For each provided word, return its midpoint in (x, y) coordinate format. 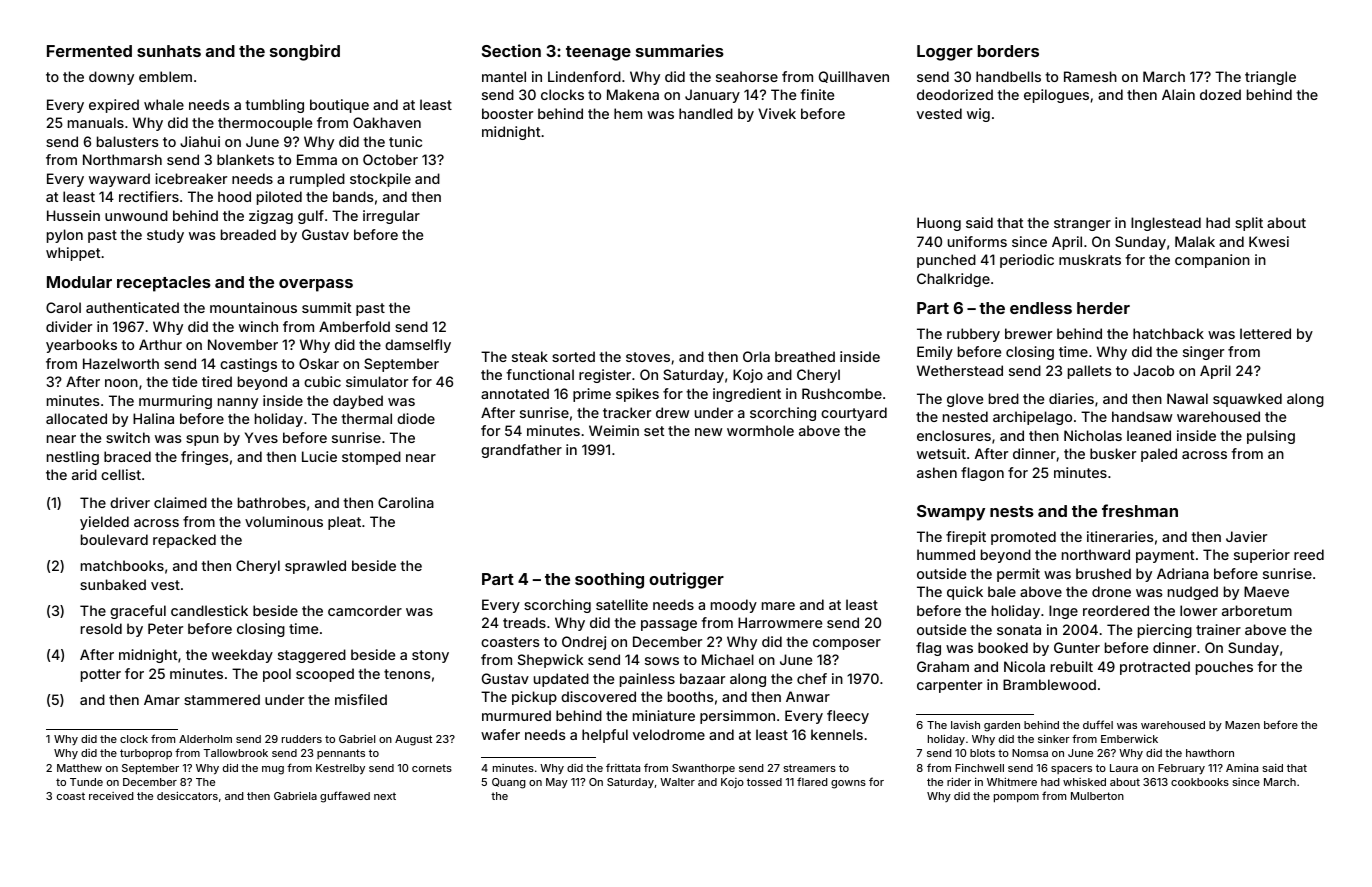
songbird (305, 52)
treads (524, 622)
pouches (1224, 668)
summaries (680, 50)
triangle (1270, 78)
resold (101, 628)
